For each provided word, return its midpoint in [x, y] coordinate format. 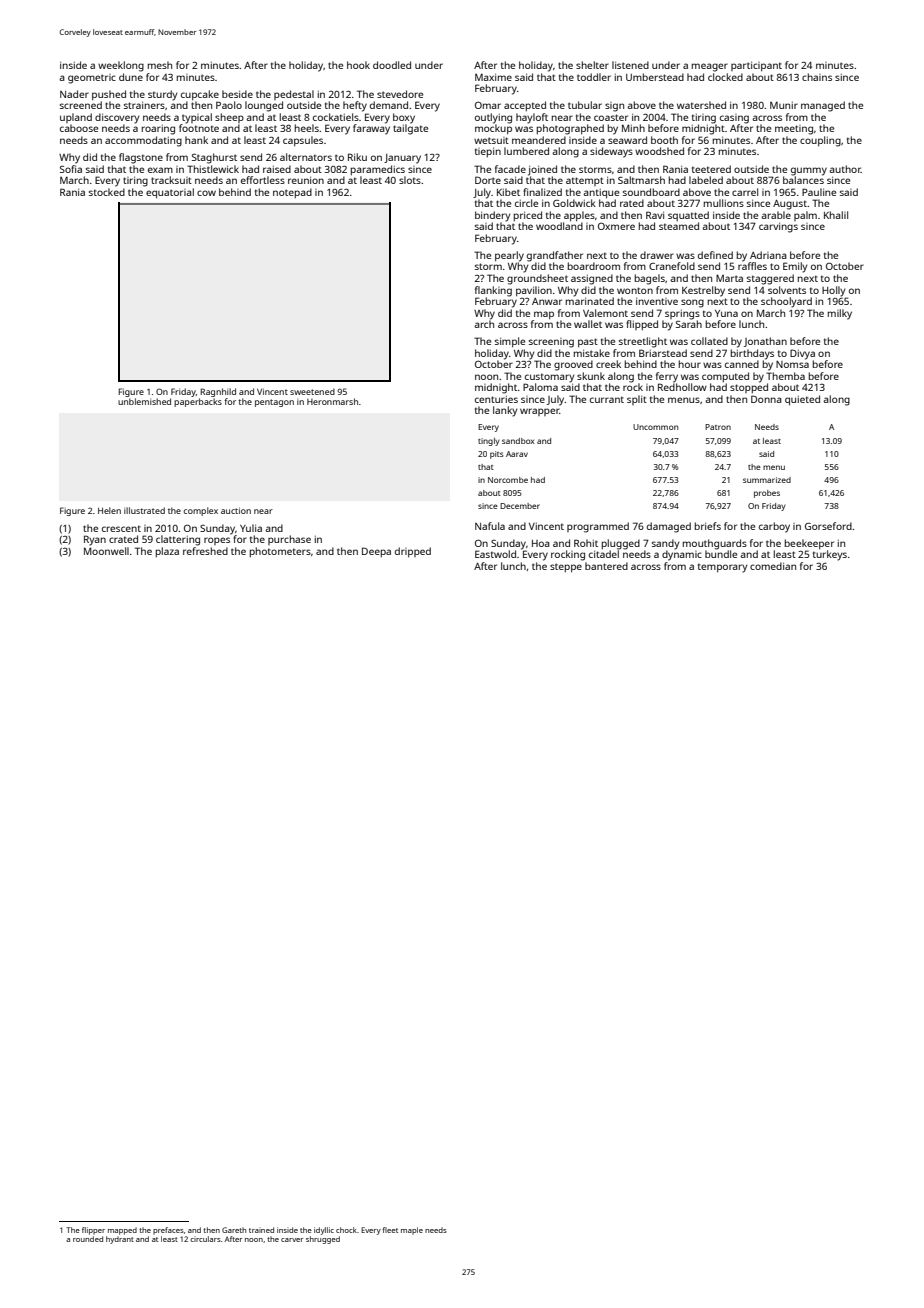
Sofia [71, 169]
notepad [292, 193]
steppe [566, 567]
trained [261, 1230]
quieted [802, 400]
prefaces [168, 1231]
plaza [167, 552]
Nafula [490, 526]
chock [346, 1230]
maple [412, 1231]
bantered [606, 566]
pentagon [274, 403]
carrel [745, 192]
